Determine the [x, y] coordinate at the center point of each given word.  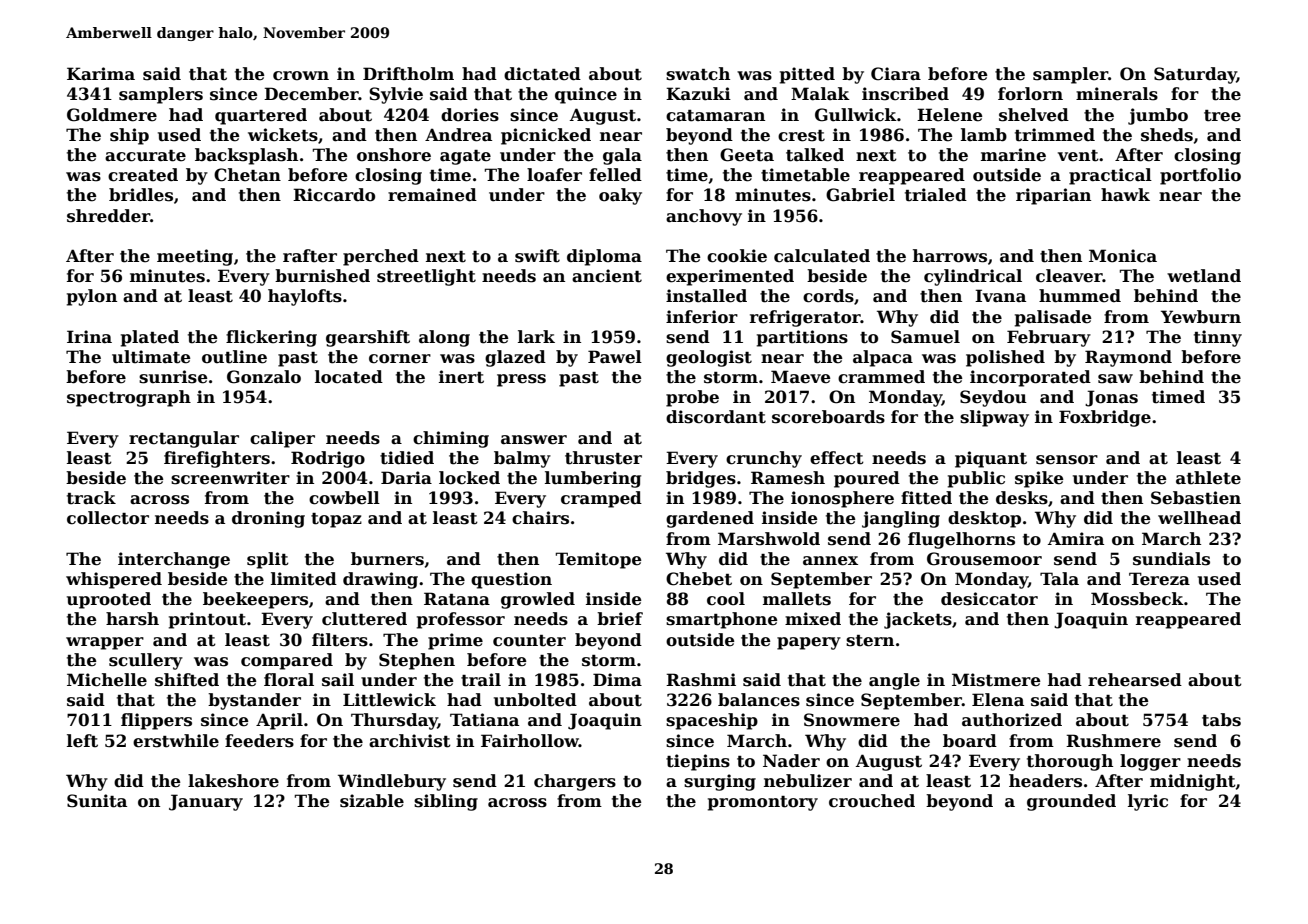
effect [837, 458]
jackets [918, 620]
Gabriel [860, 195]
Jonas [1111, 398]
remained [432, 195]
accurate [145, 156]
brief [620, 619]
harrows [950, 256]
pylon [92, 297]
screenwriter [230, 478]
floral [289, 680]
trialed [936, 195]
